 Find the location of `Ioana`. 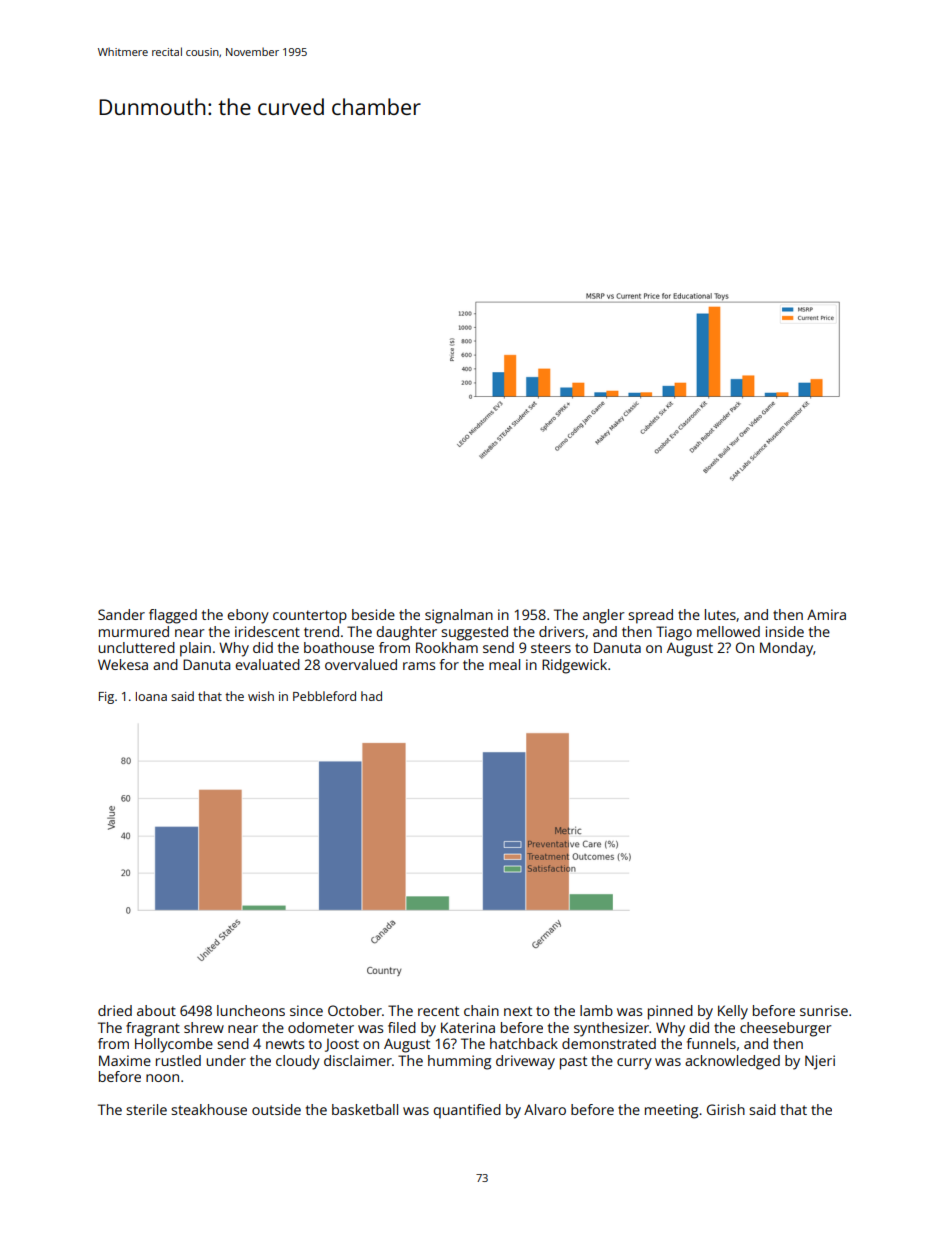

Ioana is located at coordinates (151, 696).
